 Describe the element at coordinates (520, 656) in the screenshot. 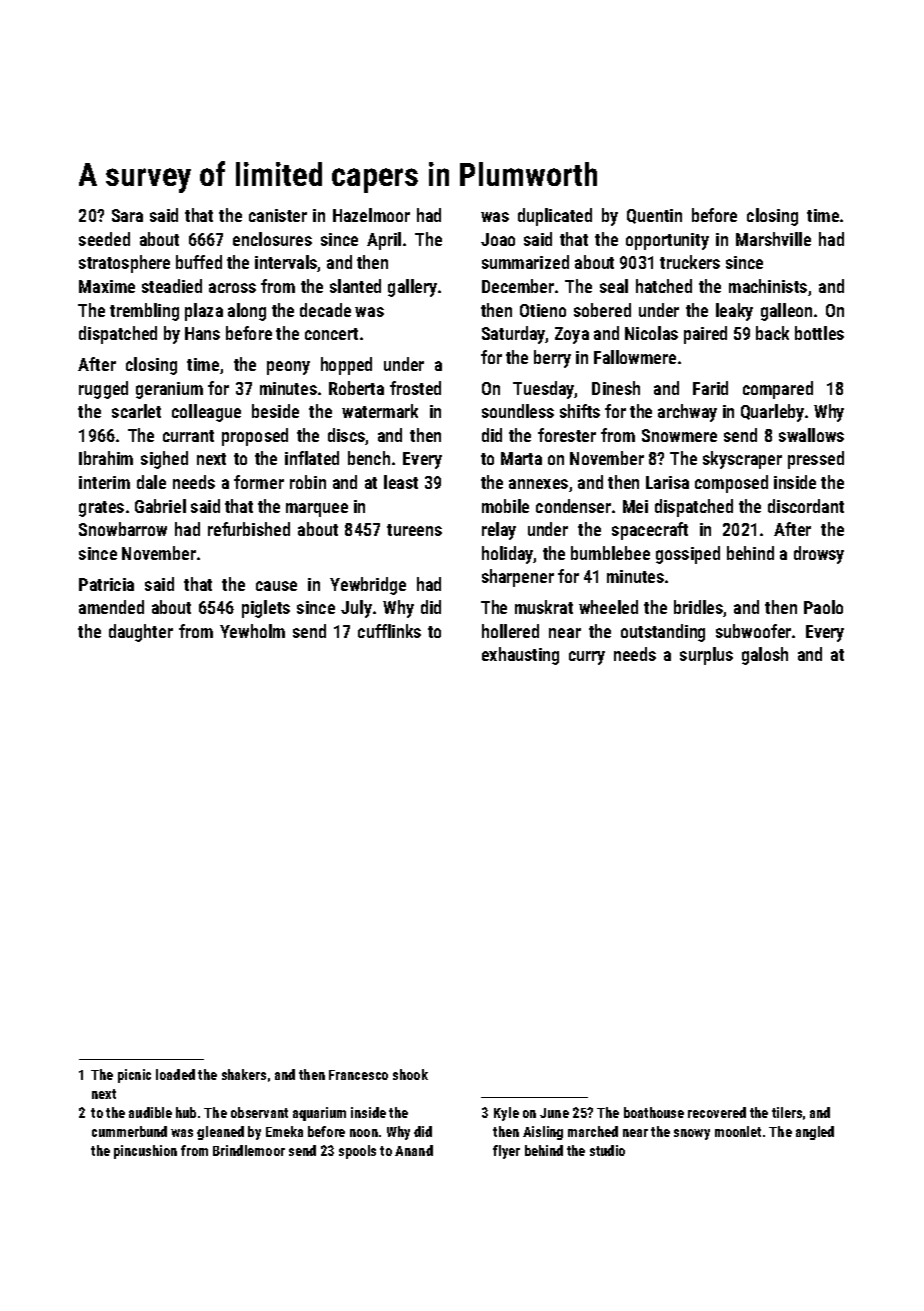

I see `exhausting` at that location.
